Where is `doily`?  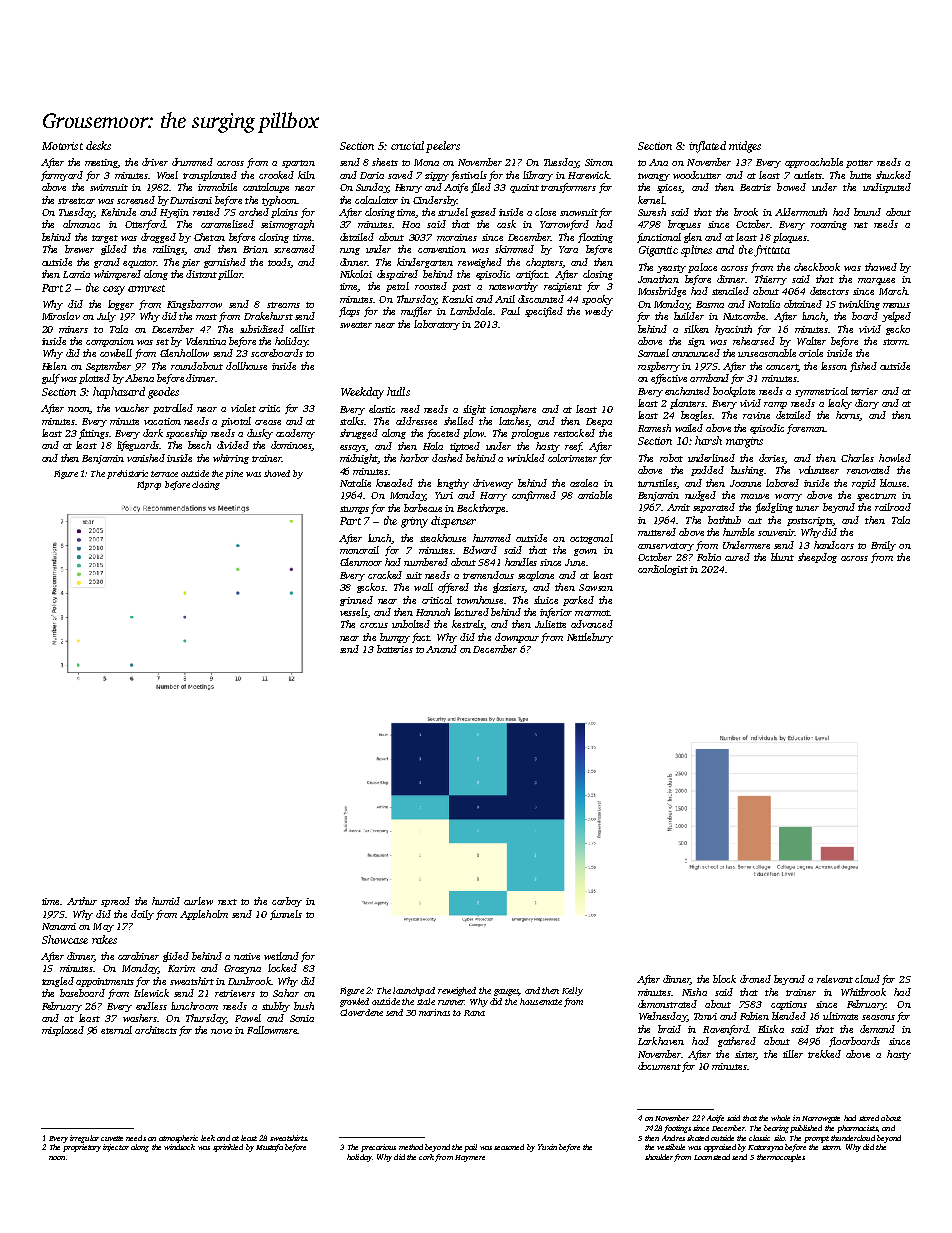
doily is located at coordinates (142, 915).
